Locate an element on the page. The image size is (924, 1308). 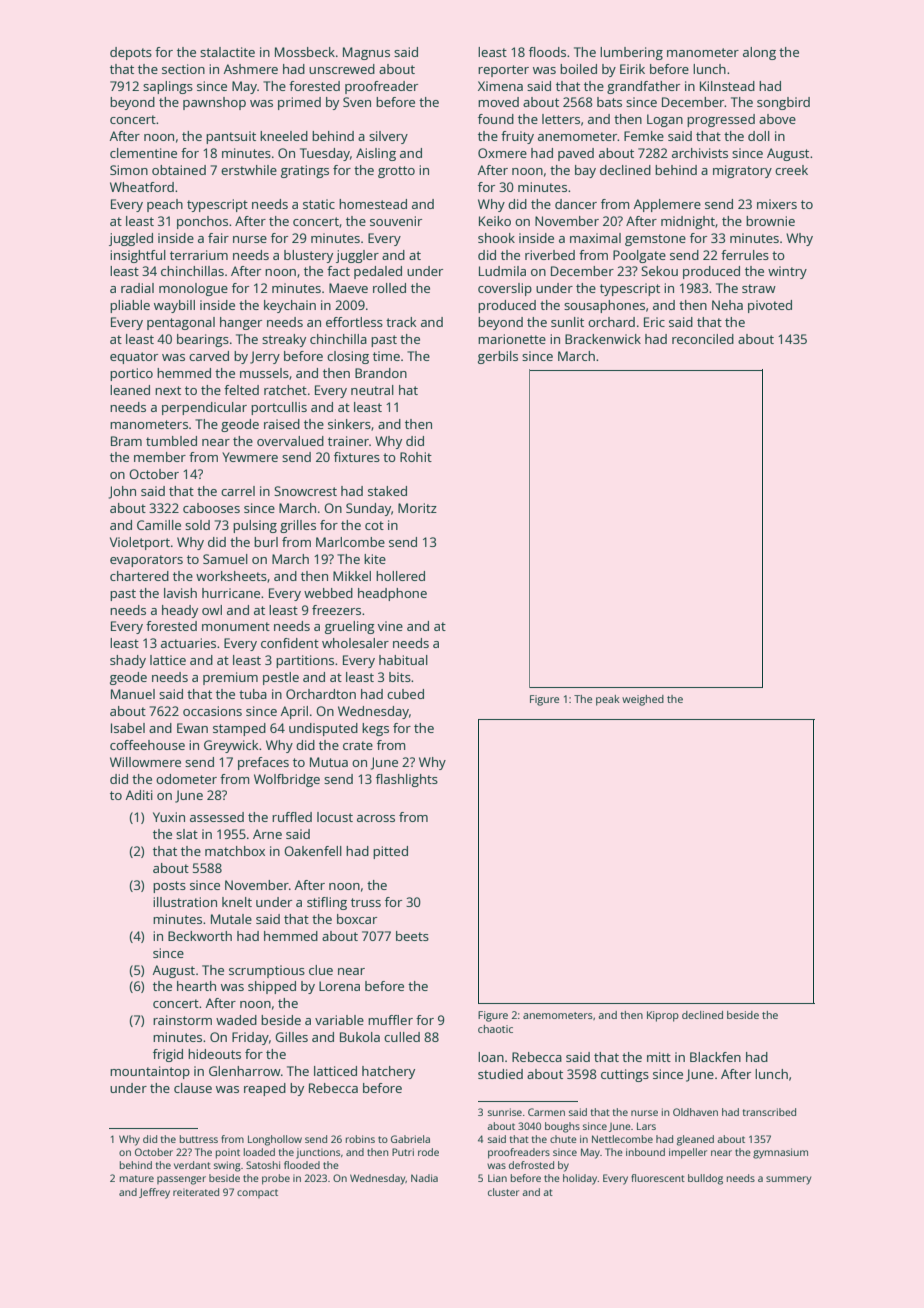
juggled is located at coordinates (131, 239).
